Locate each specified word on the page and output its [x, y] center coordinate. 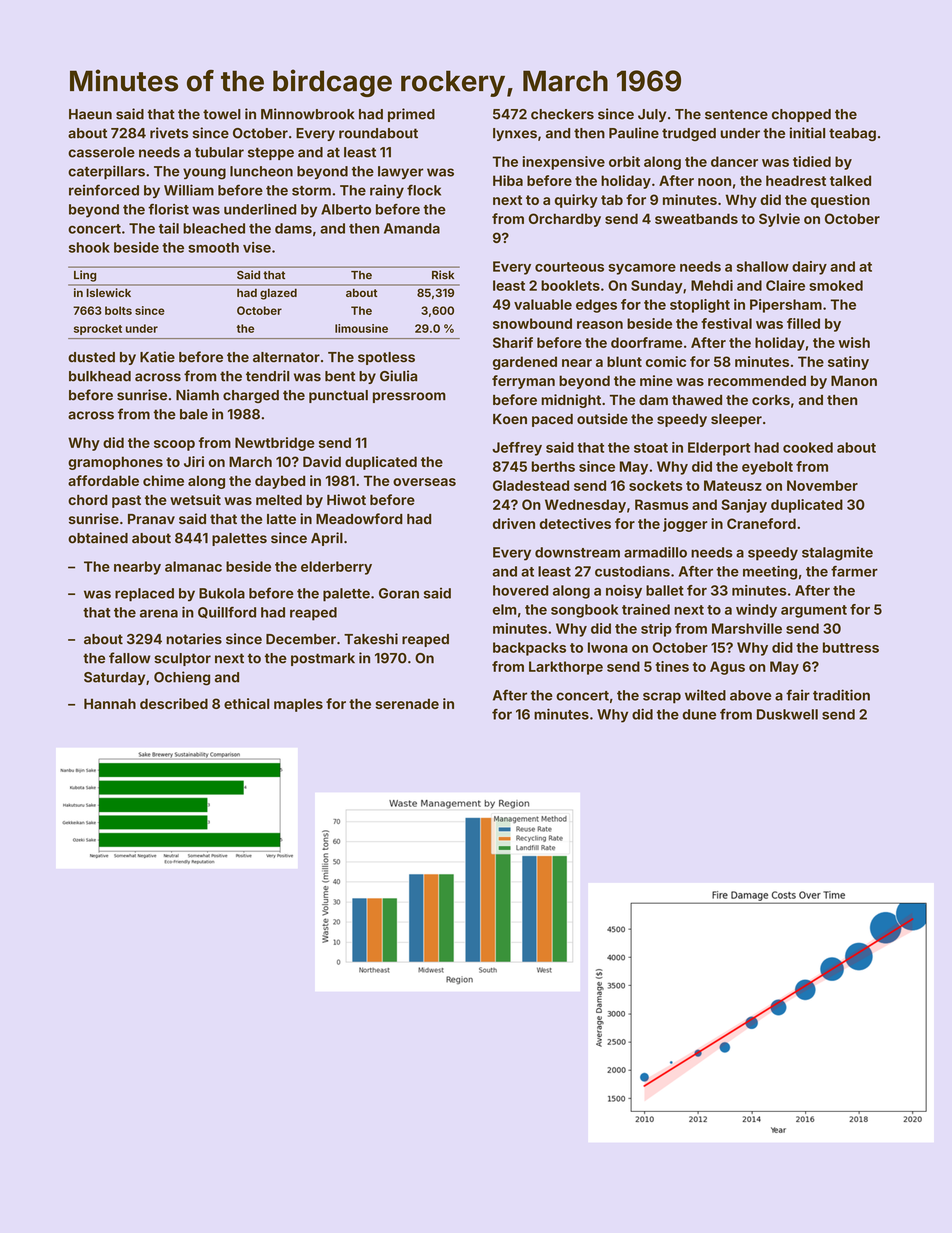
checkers [562, 114]
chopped [801, 115]
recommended [757, 380]
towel [222, 114]
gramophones [115, 463]
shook [89, 247]
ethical [247, 703]
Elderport [719, 449]
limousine [361, 328]
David [322, 461]
